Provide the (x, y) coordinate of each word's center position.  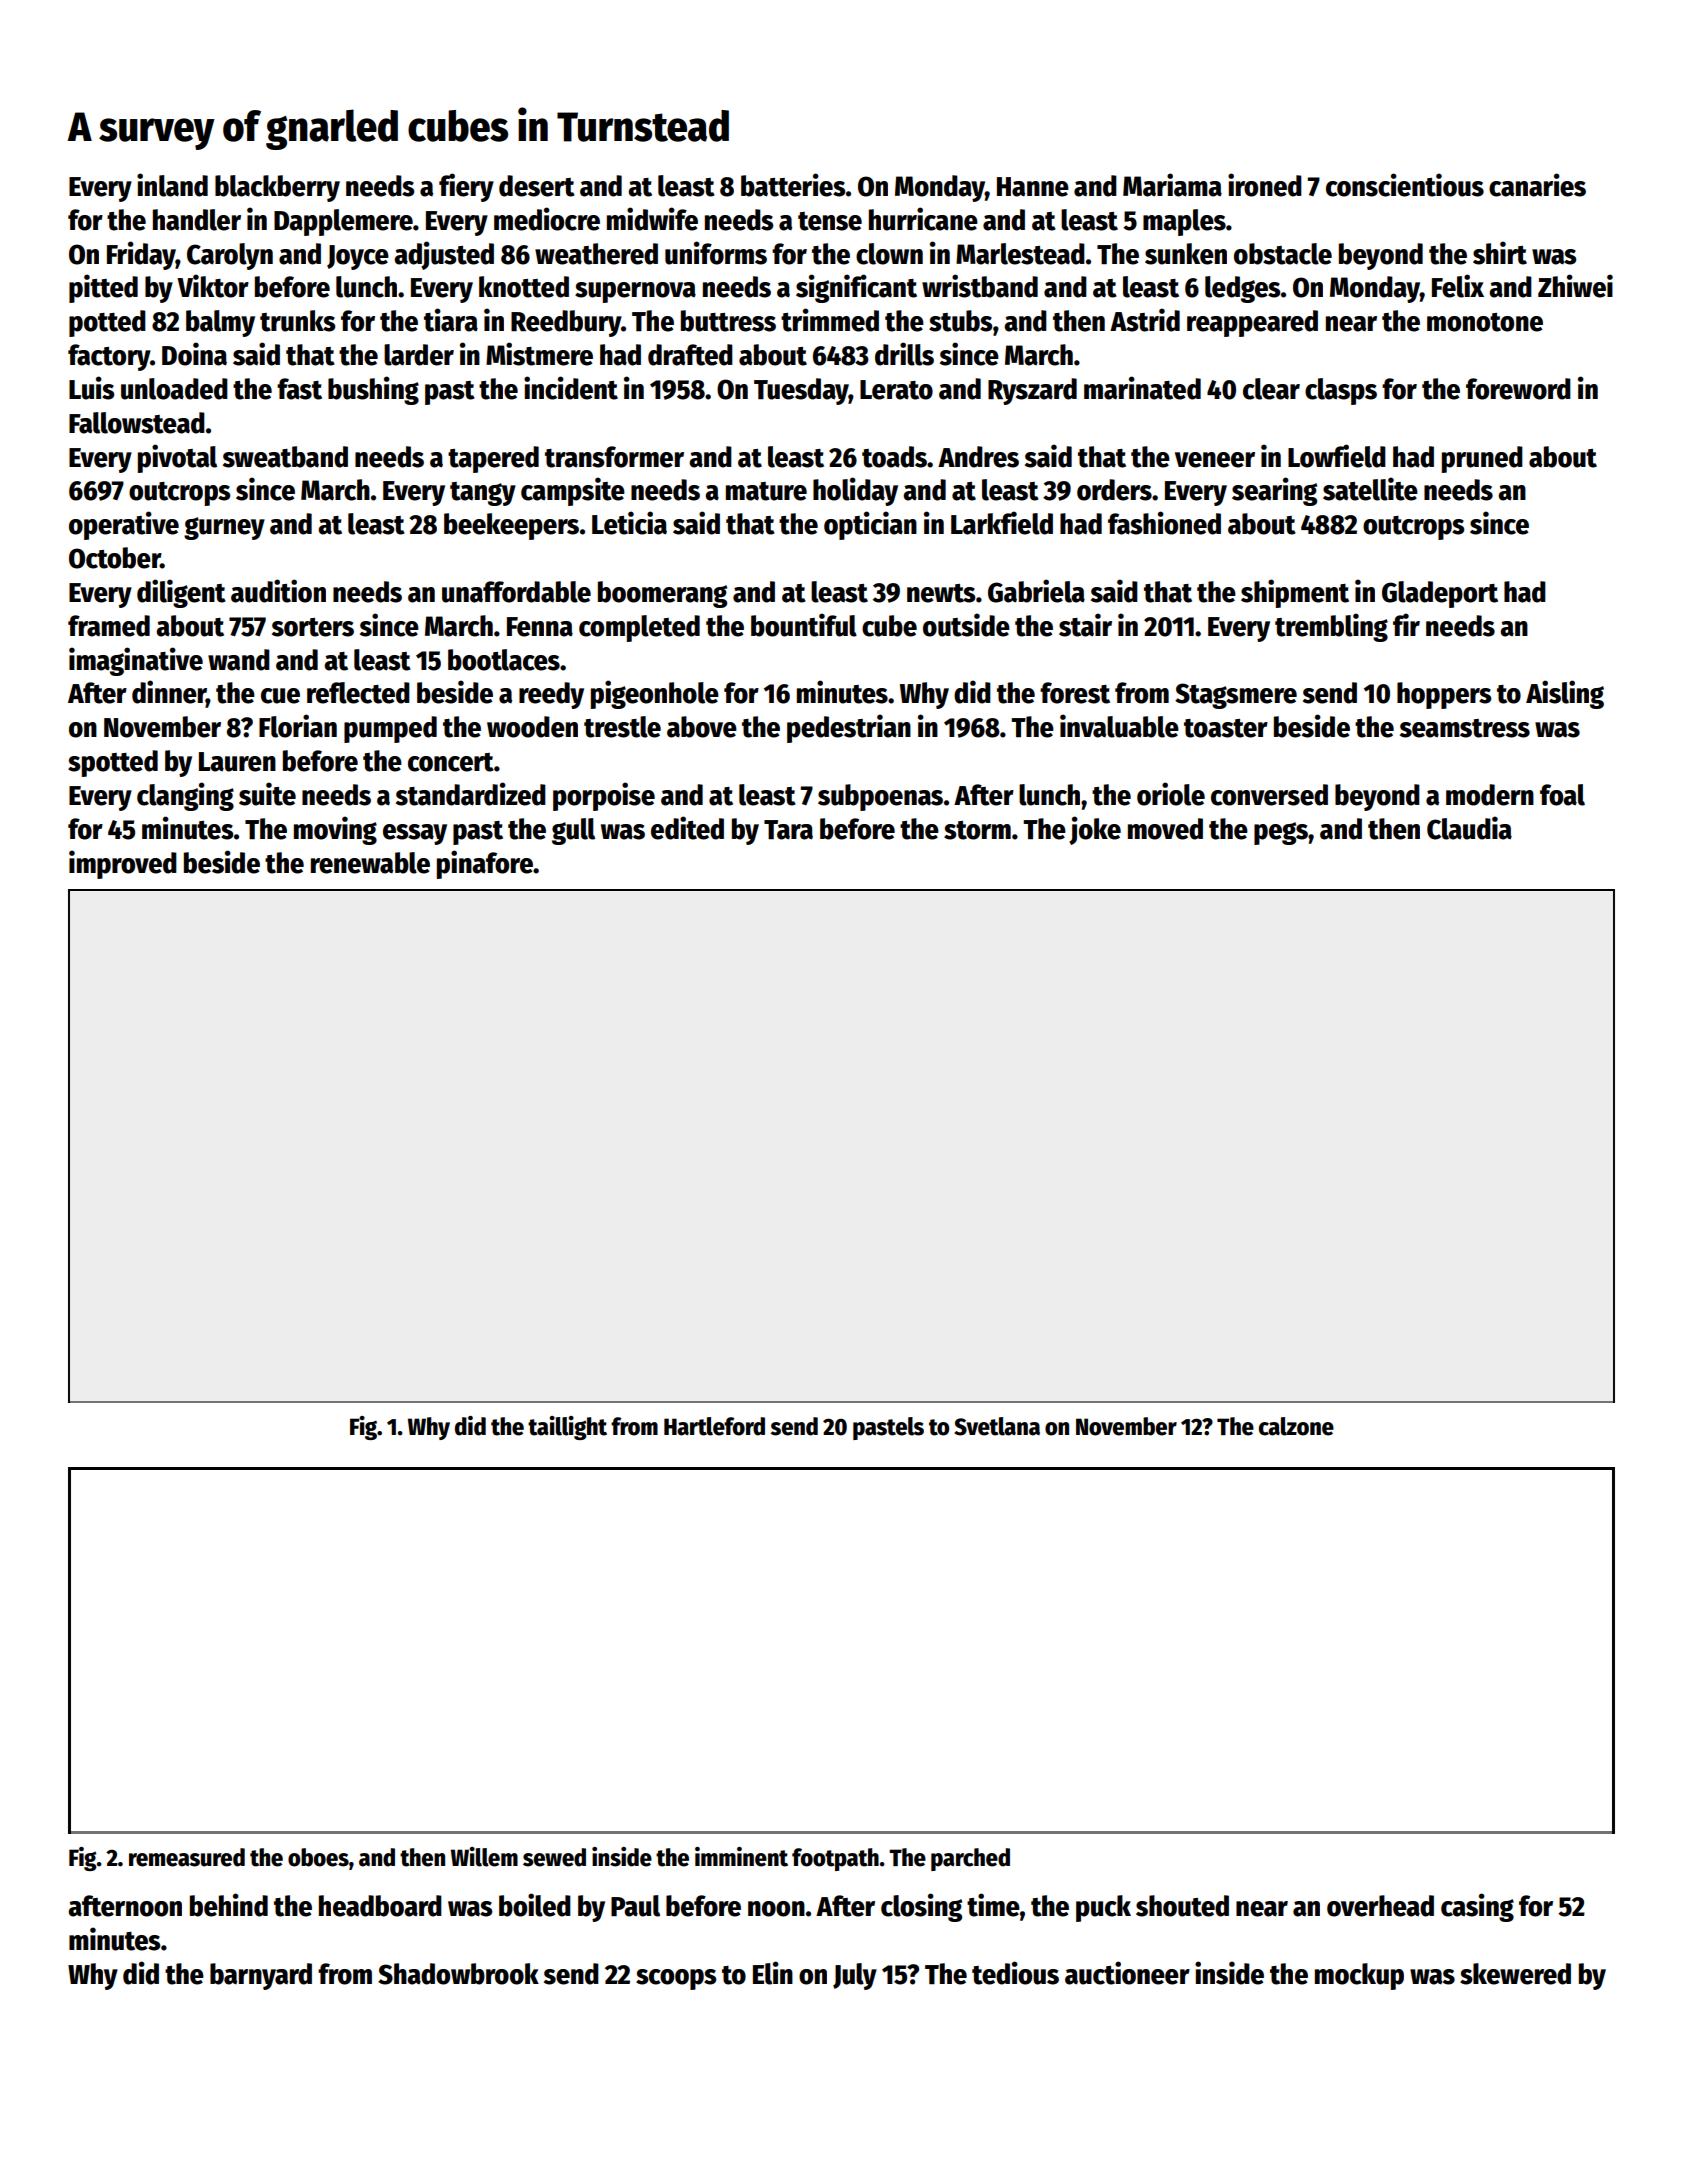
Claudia (1469, 828)
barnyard (261, 1976)
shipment (1295, 593)
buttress (728, 321)
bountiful (804, 625)
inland (172, 185)
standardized (471, 794)
